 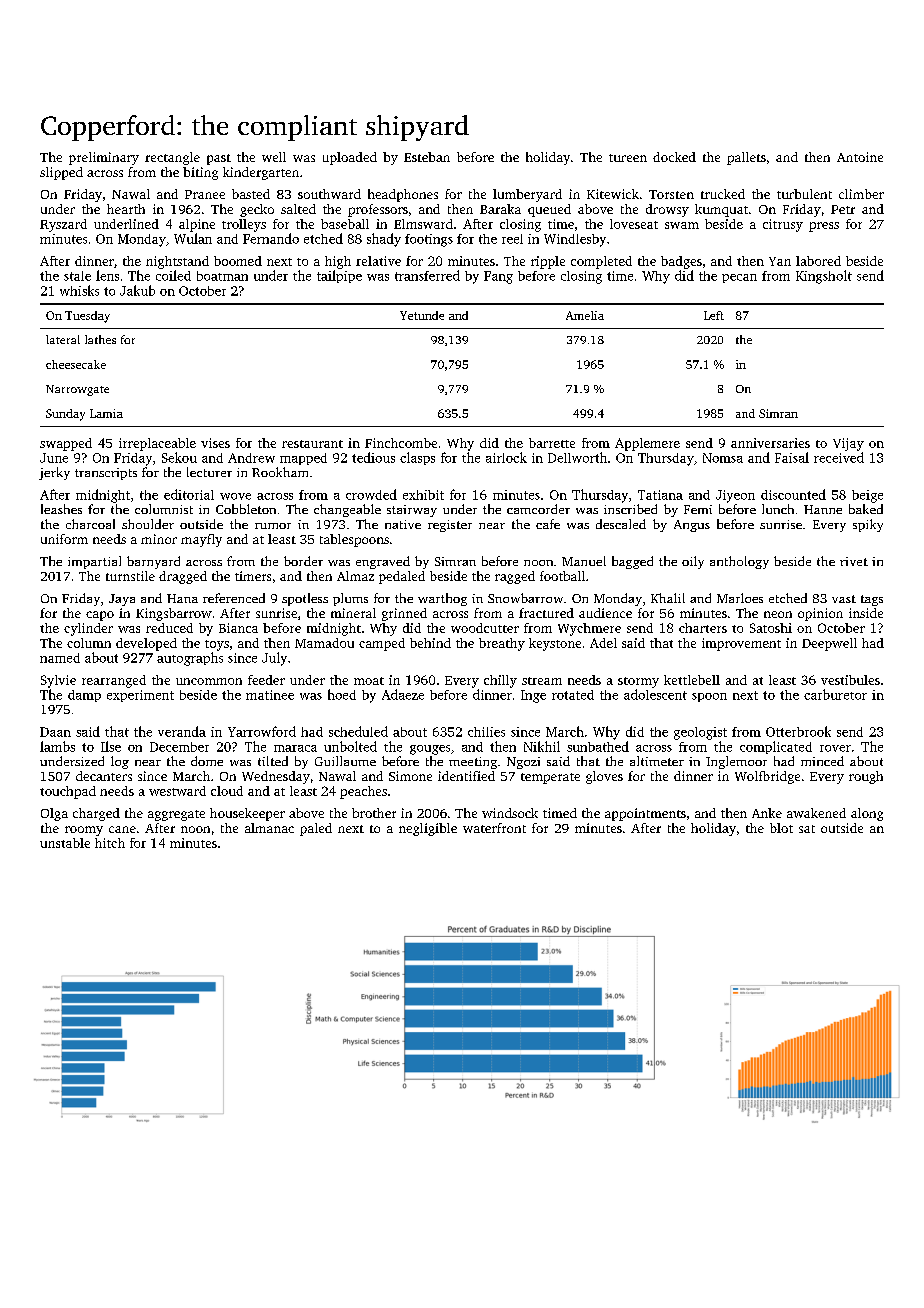 What do you see at coordinates (110, 843) in the screenshot?
I see `hitch` at bounding box center [110, 843].
